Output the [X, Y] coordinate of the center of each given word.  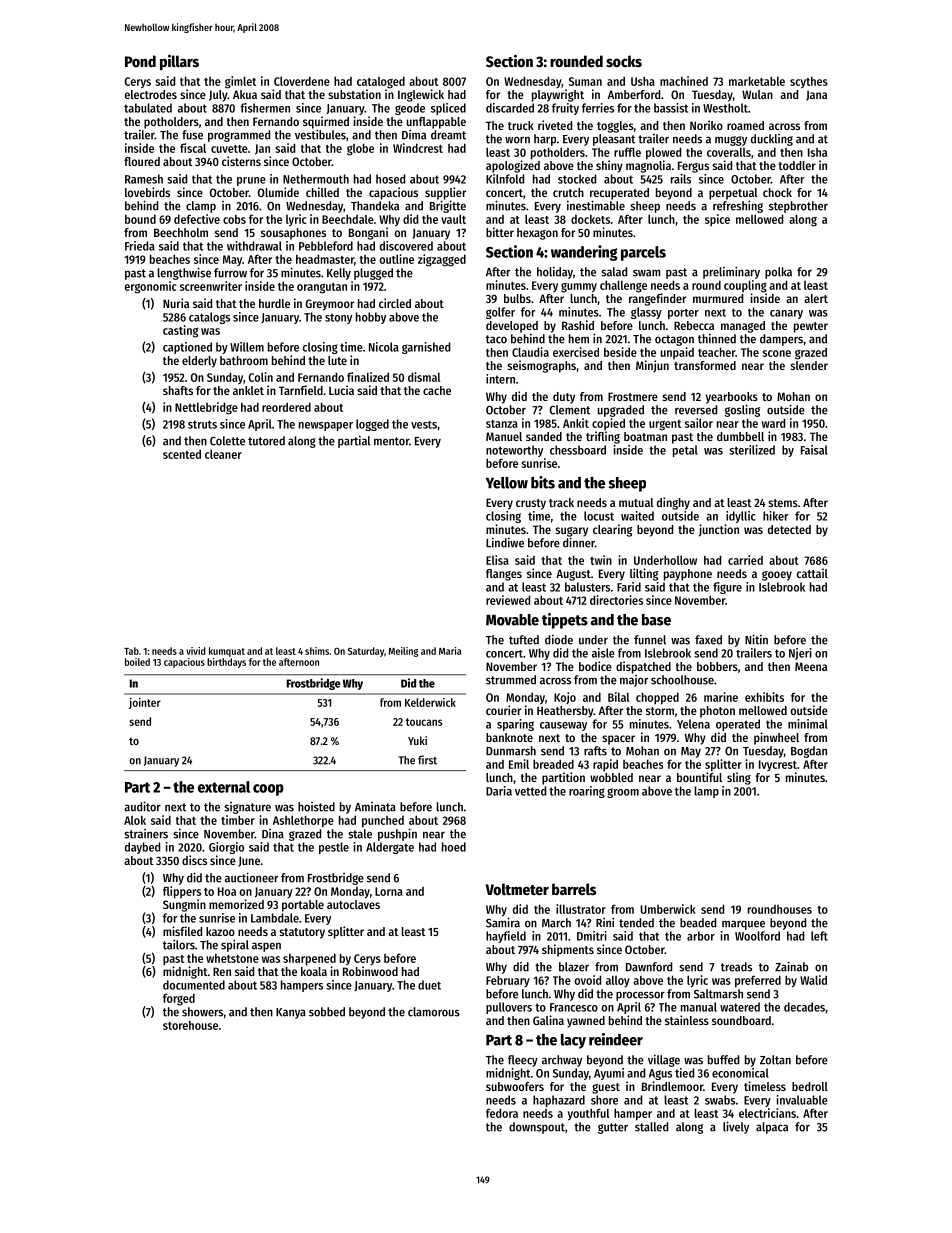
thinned [717, 339]
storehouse [190, 1025]
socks [624, 61]
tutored [266, 441]
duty [564, 398]
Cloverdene [302, 81]
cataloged [381, 82]
